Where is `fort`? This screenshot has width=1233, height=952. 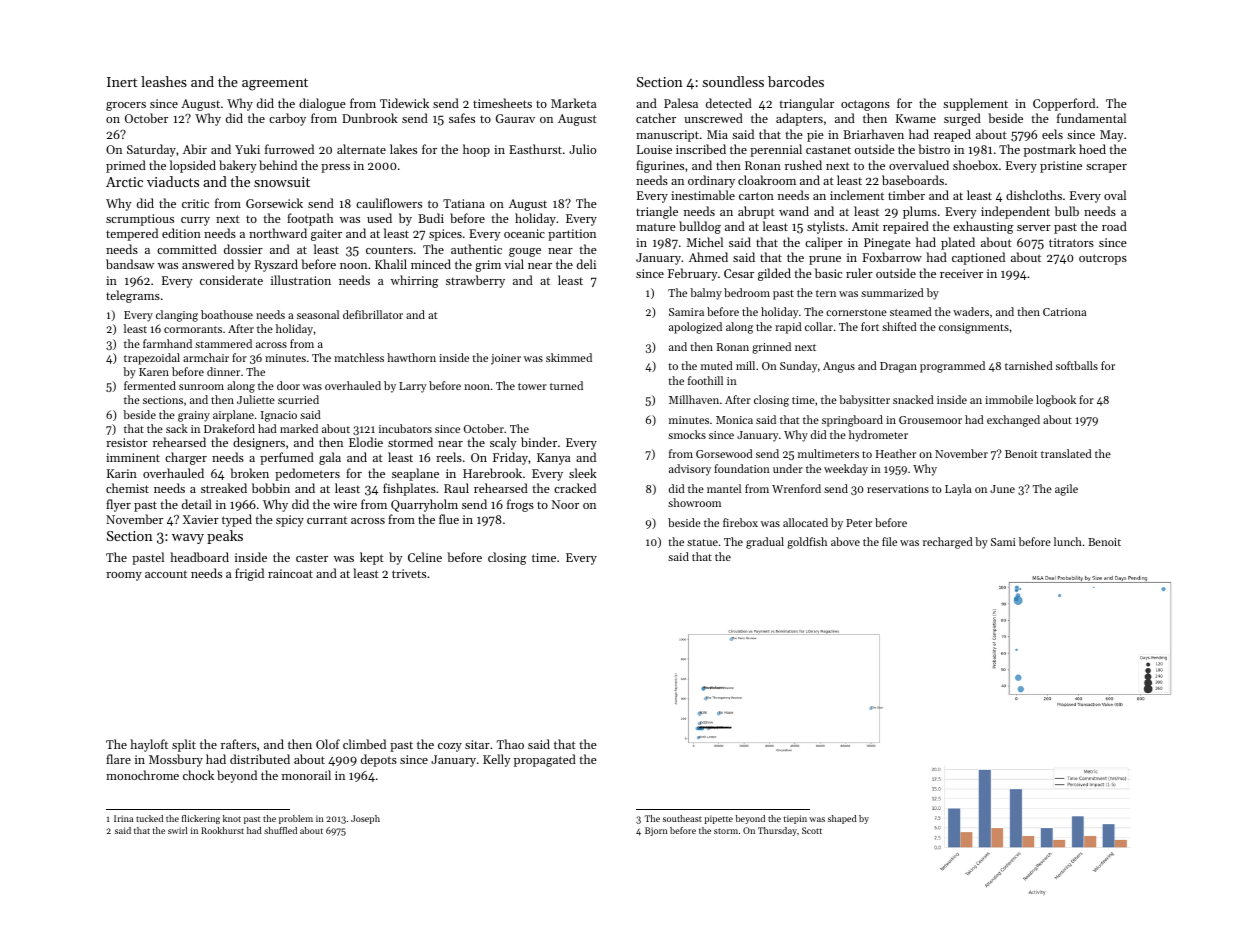
fort is located at coordinates (870, 326).
